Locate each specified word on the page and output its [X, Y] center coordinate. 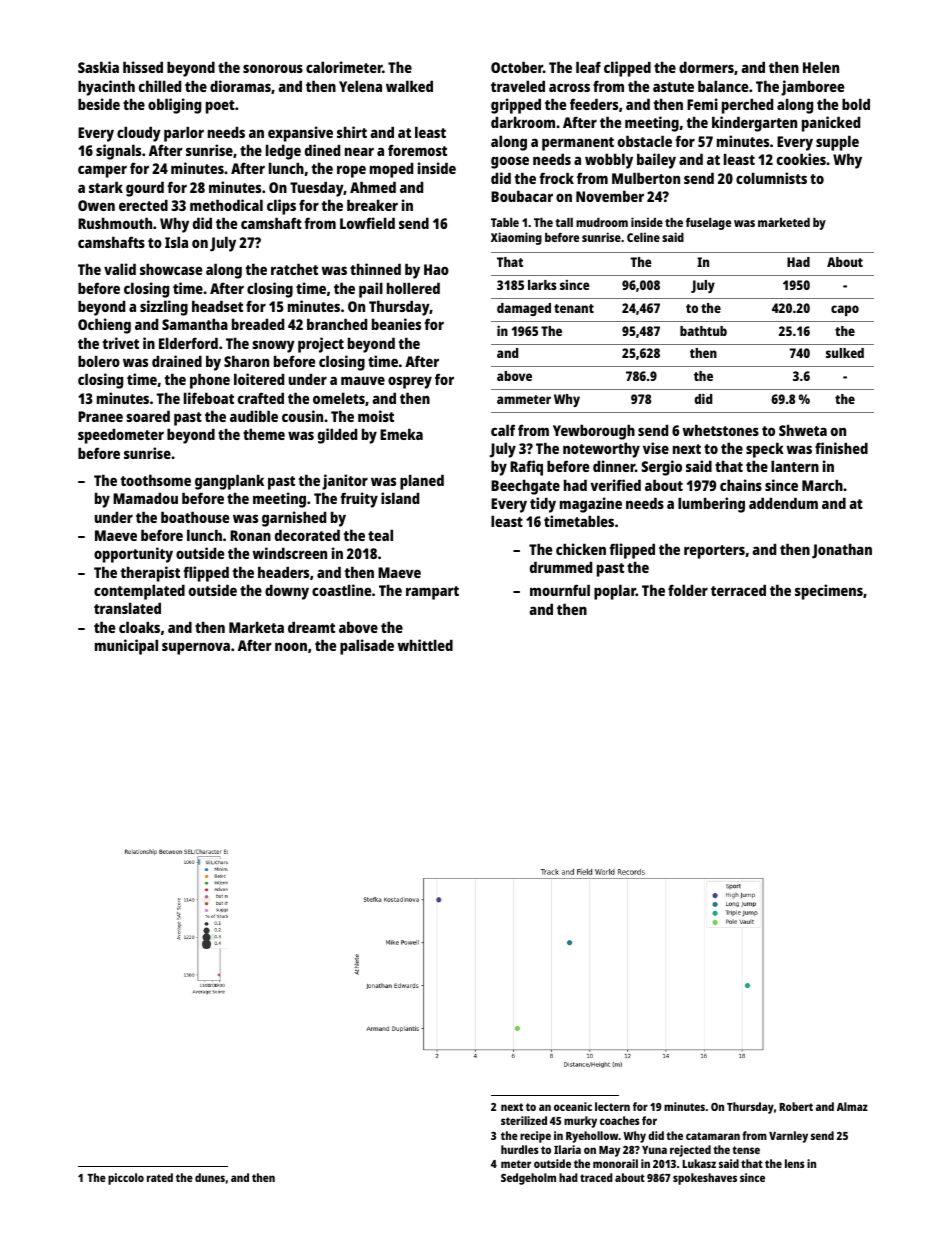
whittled [425, 645]
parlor [184, 134]
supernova [196, 648]
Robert [796, 1106]
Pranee [100, 416]
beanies [396, 324]
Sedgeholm [528, 1179]
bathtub [703, 331]
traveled [518, 86]
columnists [771, 178]
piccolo [126, 1179]
